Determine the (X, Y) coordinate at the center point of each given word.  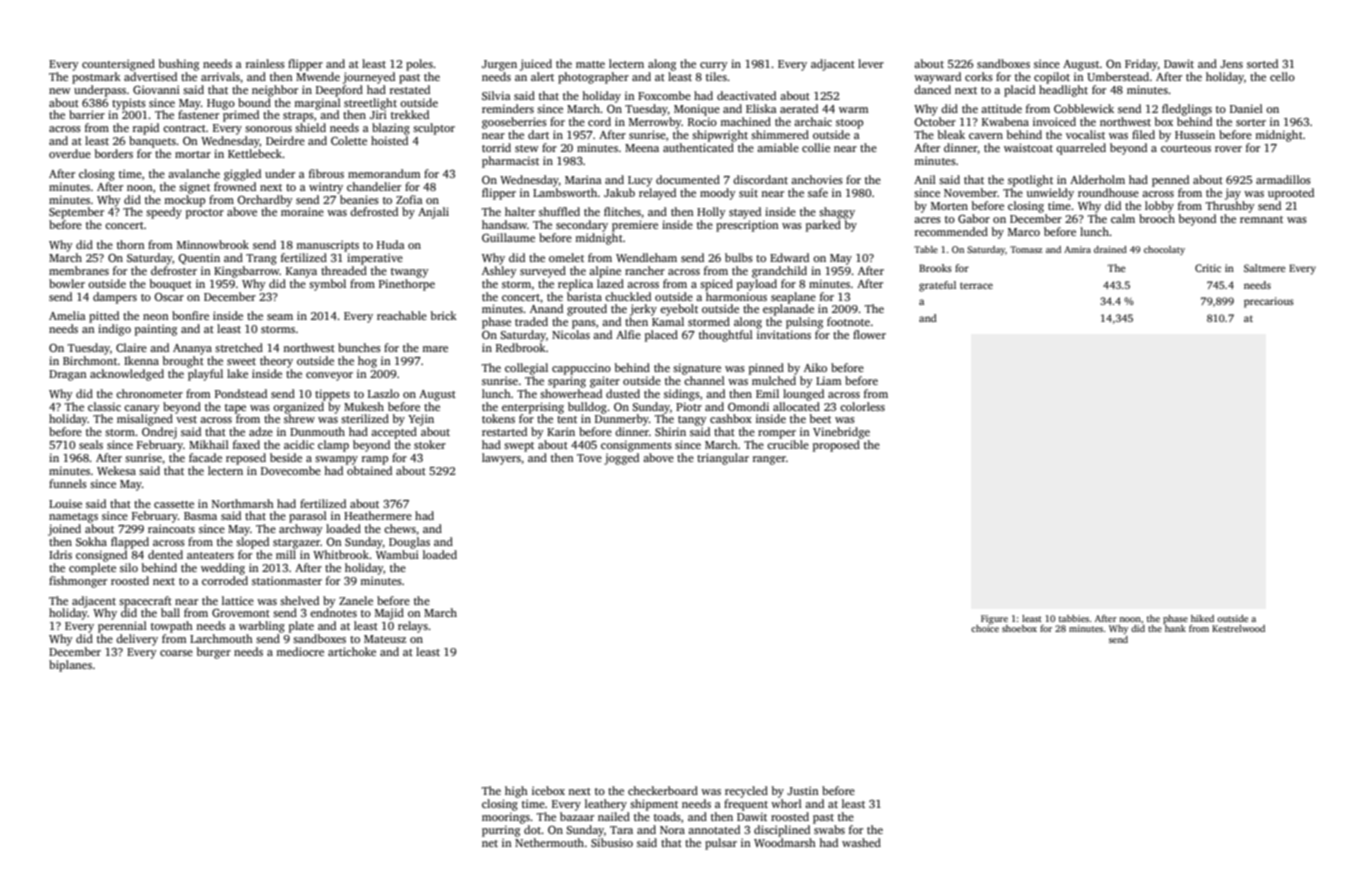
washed (861, 842)
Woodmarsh (785, 842)
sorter (1251, 122)
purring (501, 831)
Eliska (761, 108)
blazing (391, 129)
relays (413, 627)
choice (985, 628)
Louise (65, 503)
